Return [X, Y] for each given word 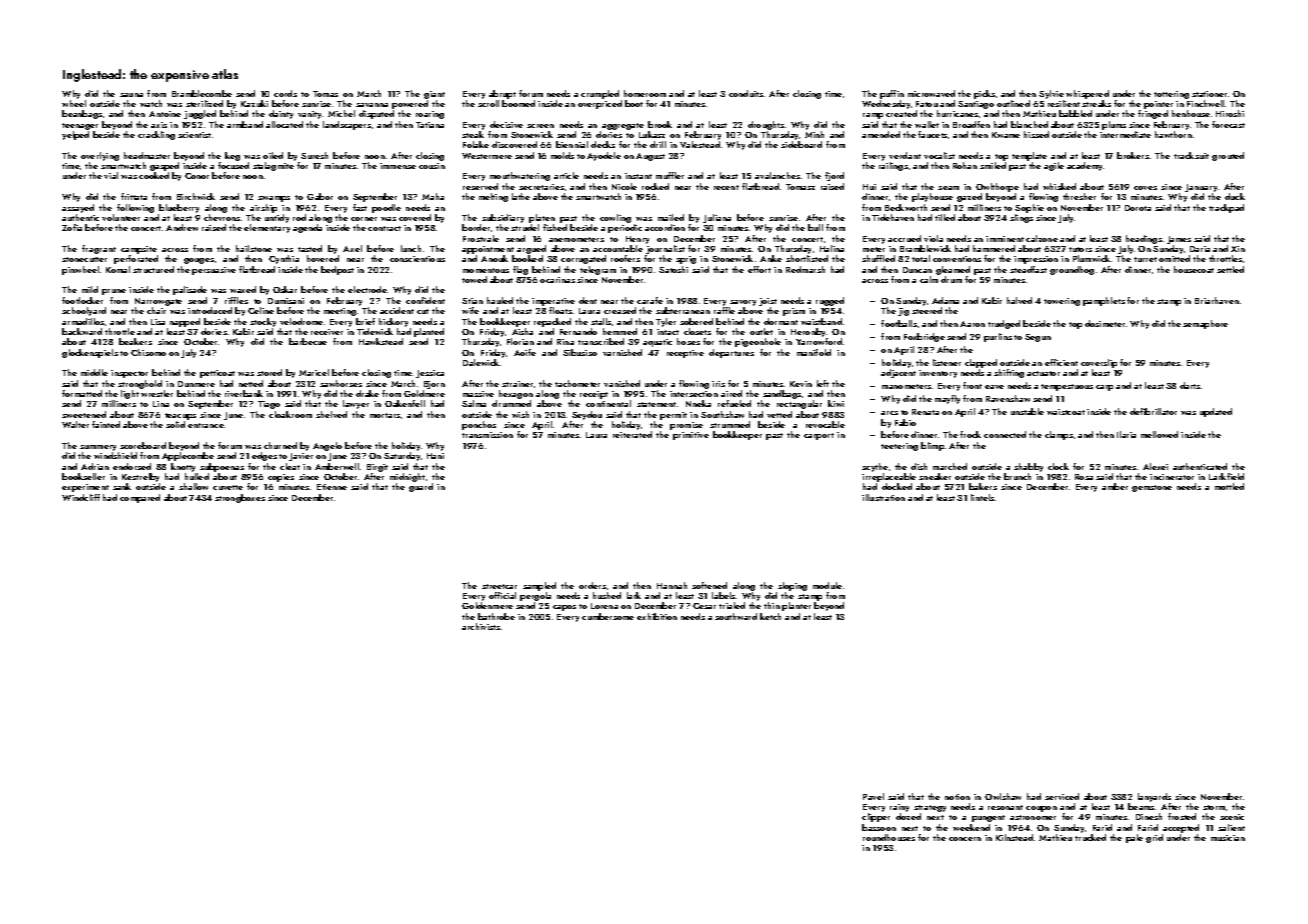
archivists [481, 626]
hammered [994, 248]
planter [796, 606]
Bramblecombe [202, 93]
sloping [792, 586]
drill [658, 144]
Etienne [332, 487]
